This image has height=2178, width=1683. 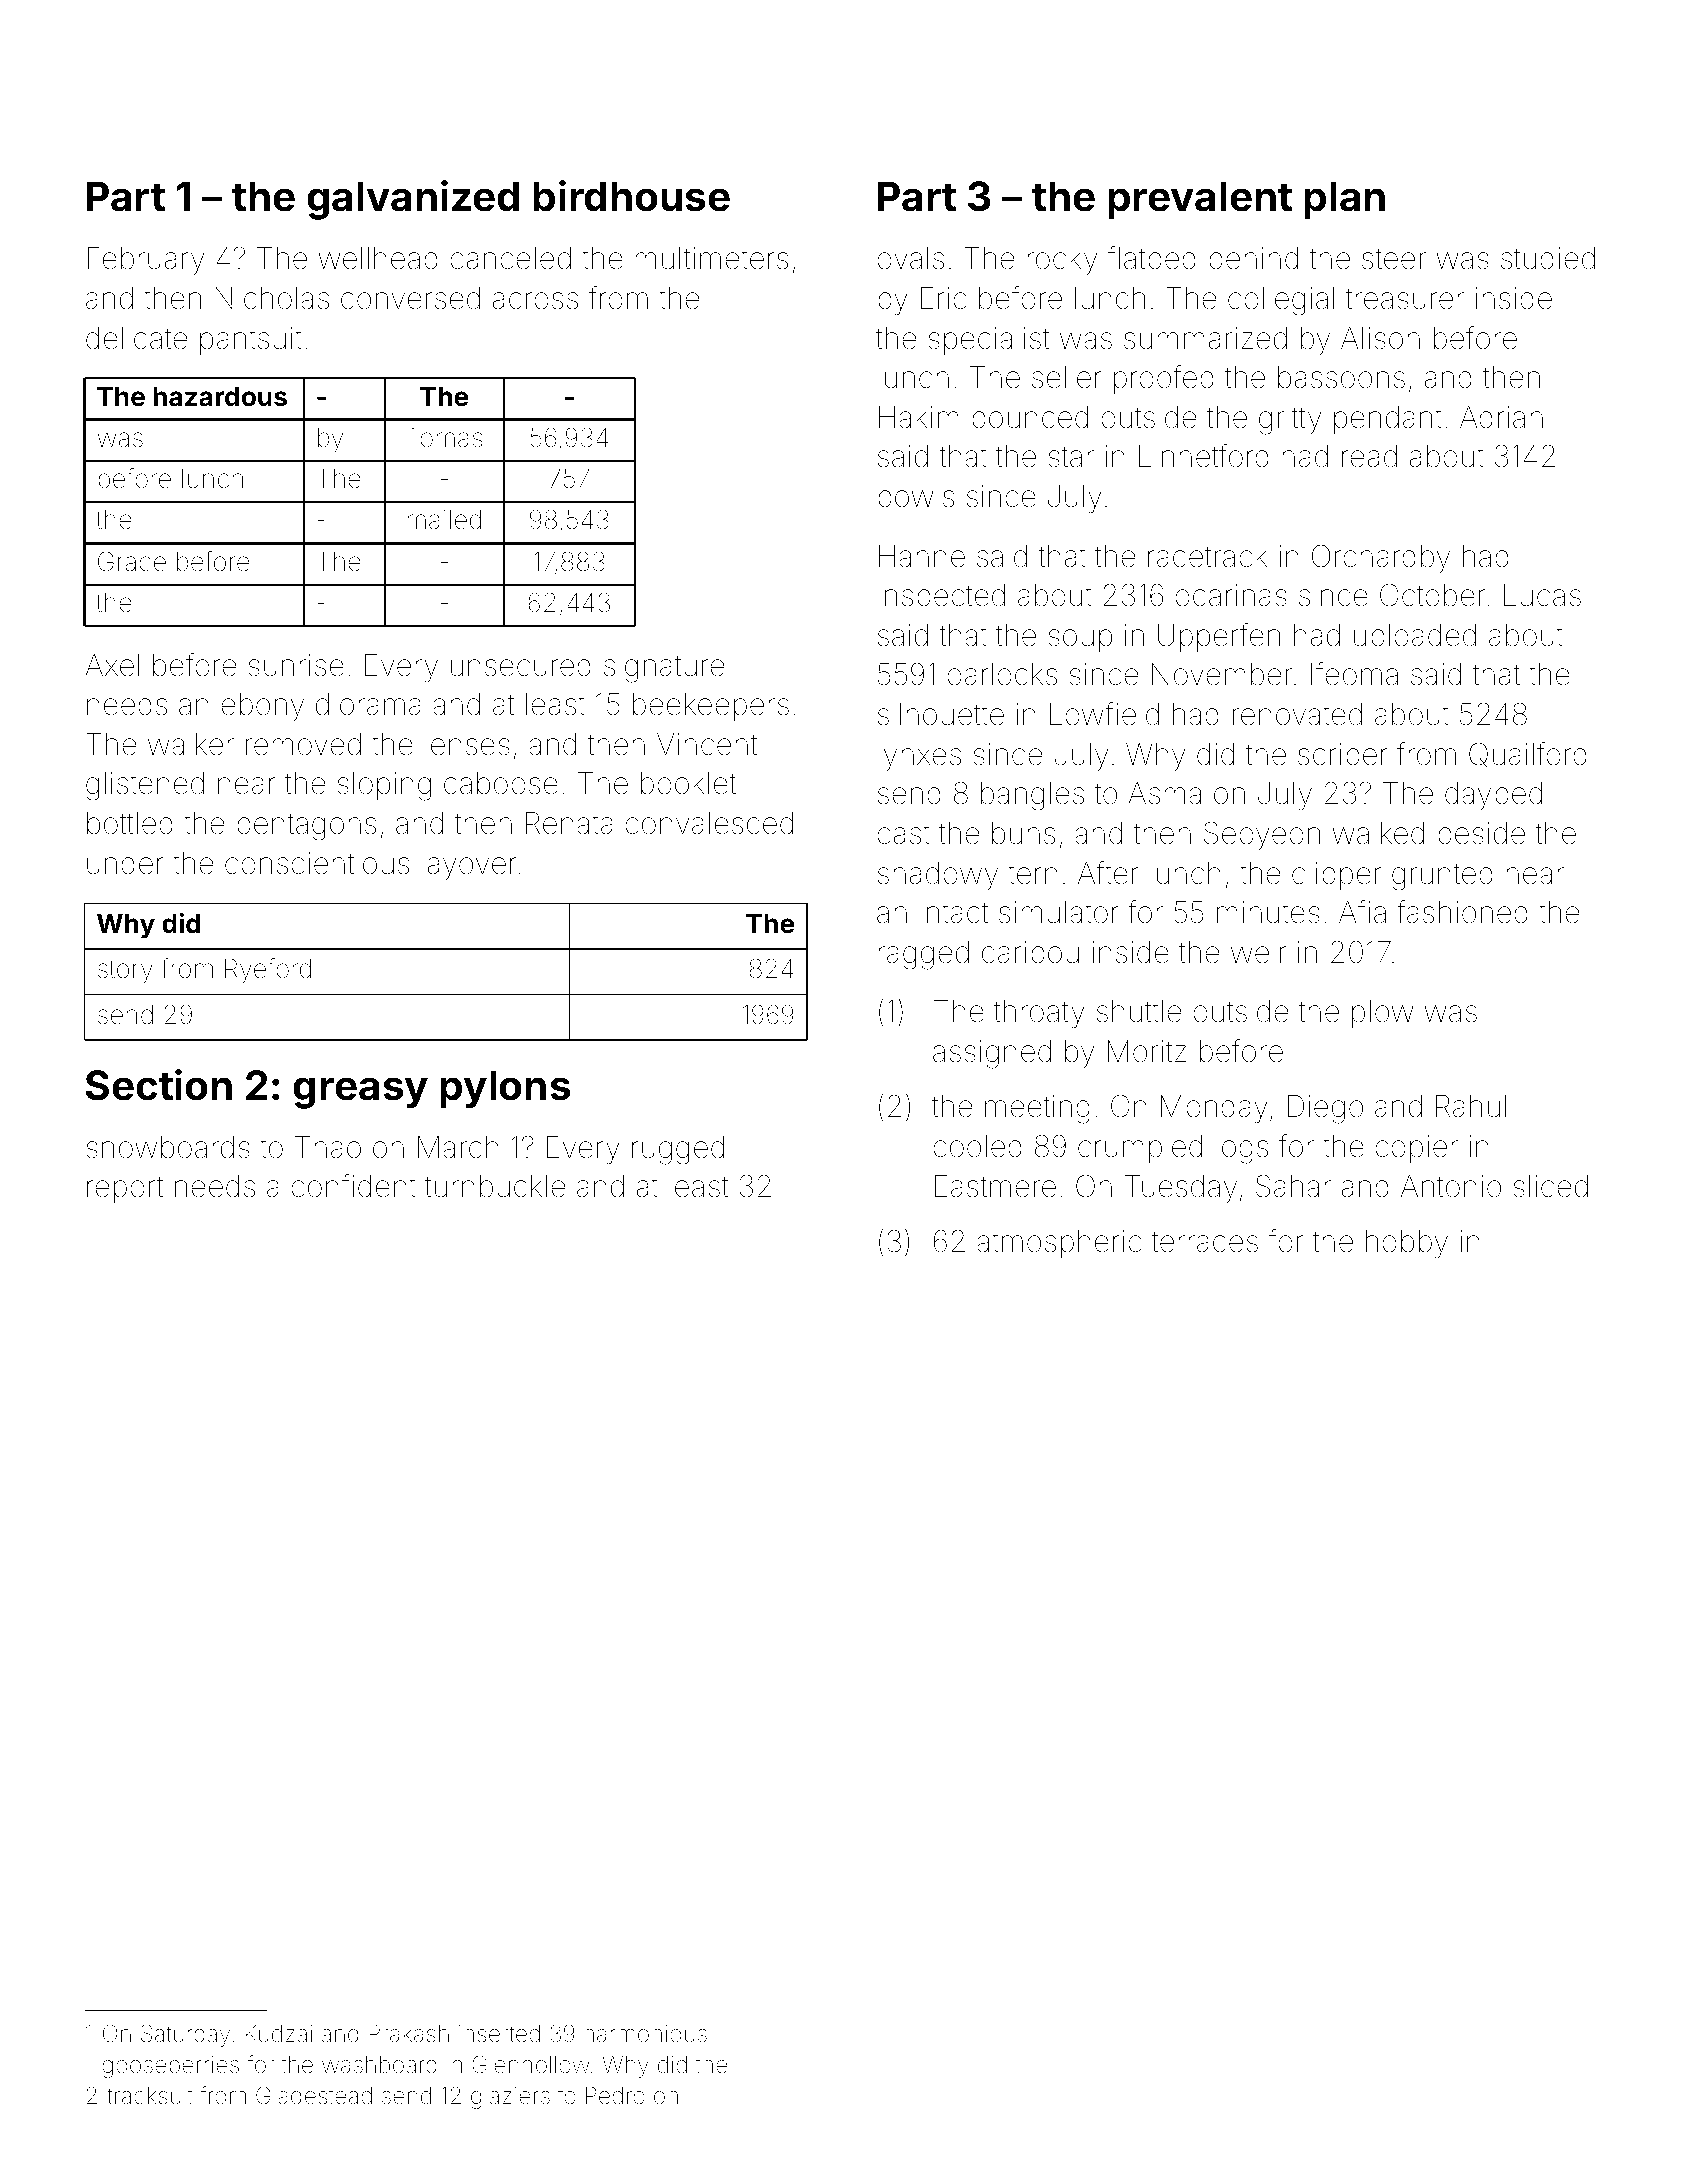 I want to click on daybed, so click(x=1493, y=796).
